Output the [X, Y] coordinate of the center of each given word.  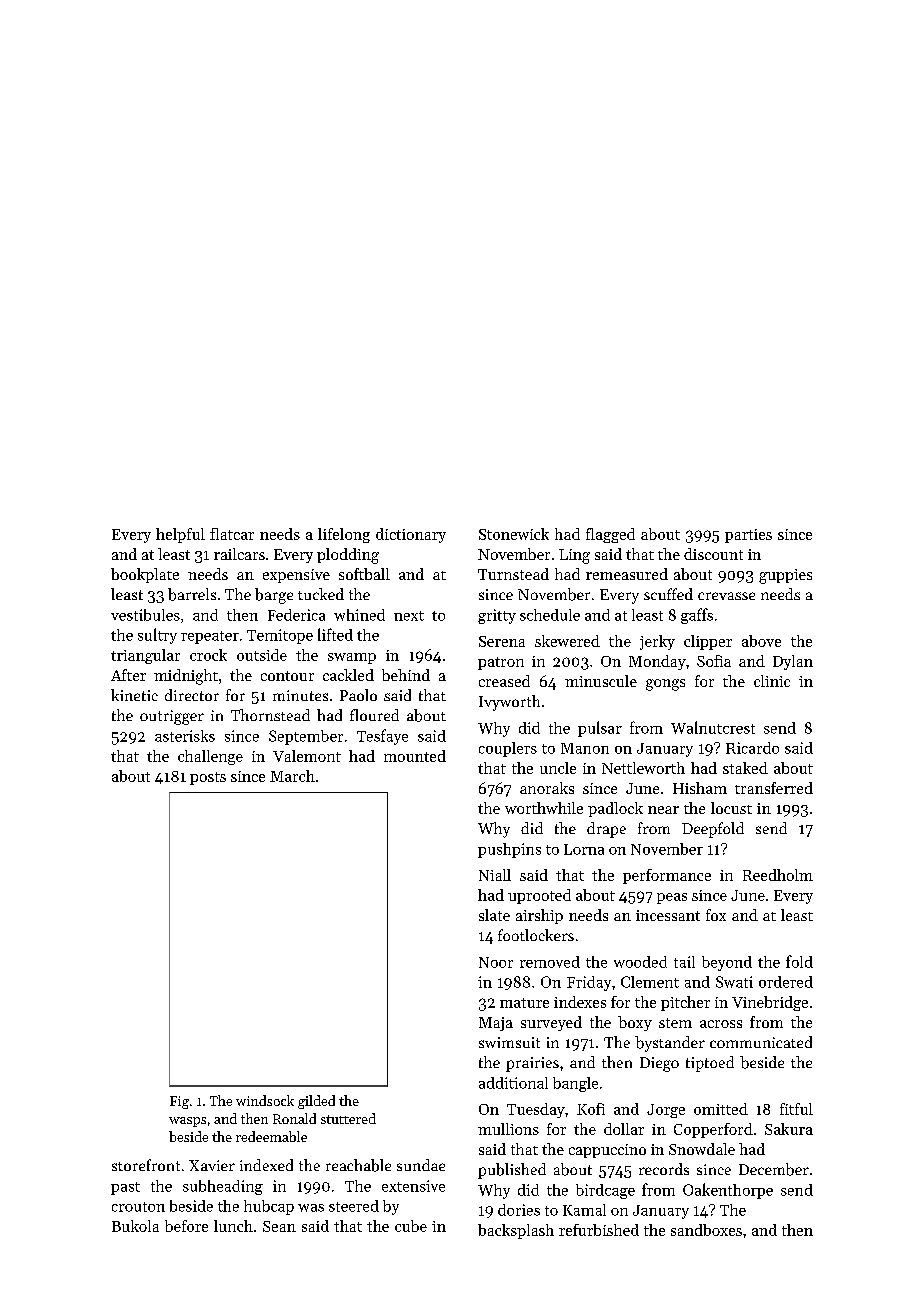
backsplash [516, 1231]
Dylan [793, 662]
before [186, 1226]
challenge [210, 757]
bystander [670, 1044]
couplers [508, 749]
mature [524, 1003]
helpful [180, 535]
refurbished [599, 1230]
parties [748, 536]
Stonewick [514, 534]
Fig [179, 1102]
